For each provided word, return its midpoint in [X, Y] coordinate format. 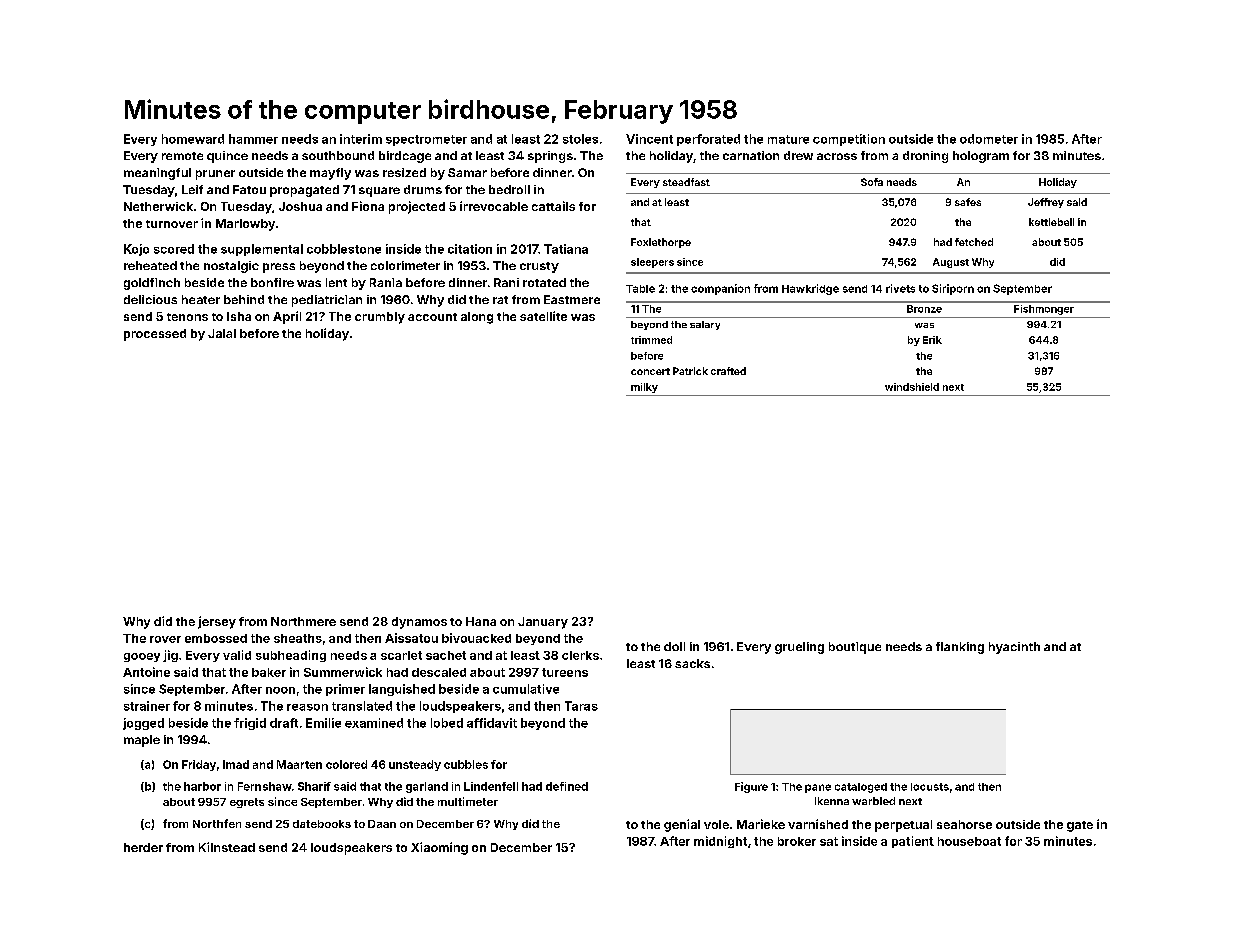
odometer [989, 139]
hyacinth [1014, 648]
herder [143, 847]
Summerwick [343, 672]
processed [155, 335]
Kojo [136, 250]
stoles [580, 139]
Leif [192, 189]
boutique [855, 648]
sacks [692, 663]
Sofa [872, 182]
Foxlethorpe [661, 243]
